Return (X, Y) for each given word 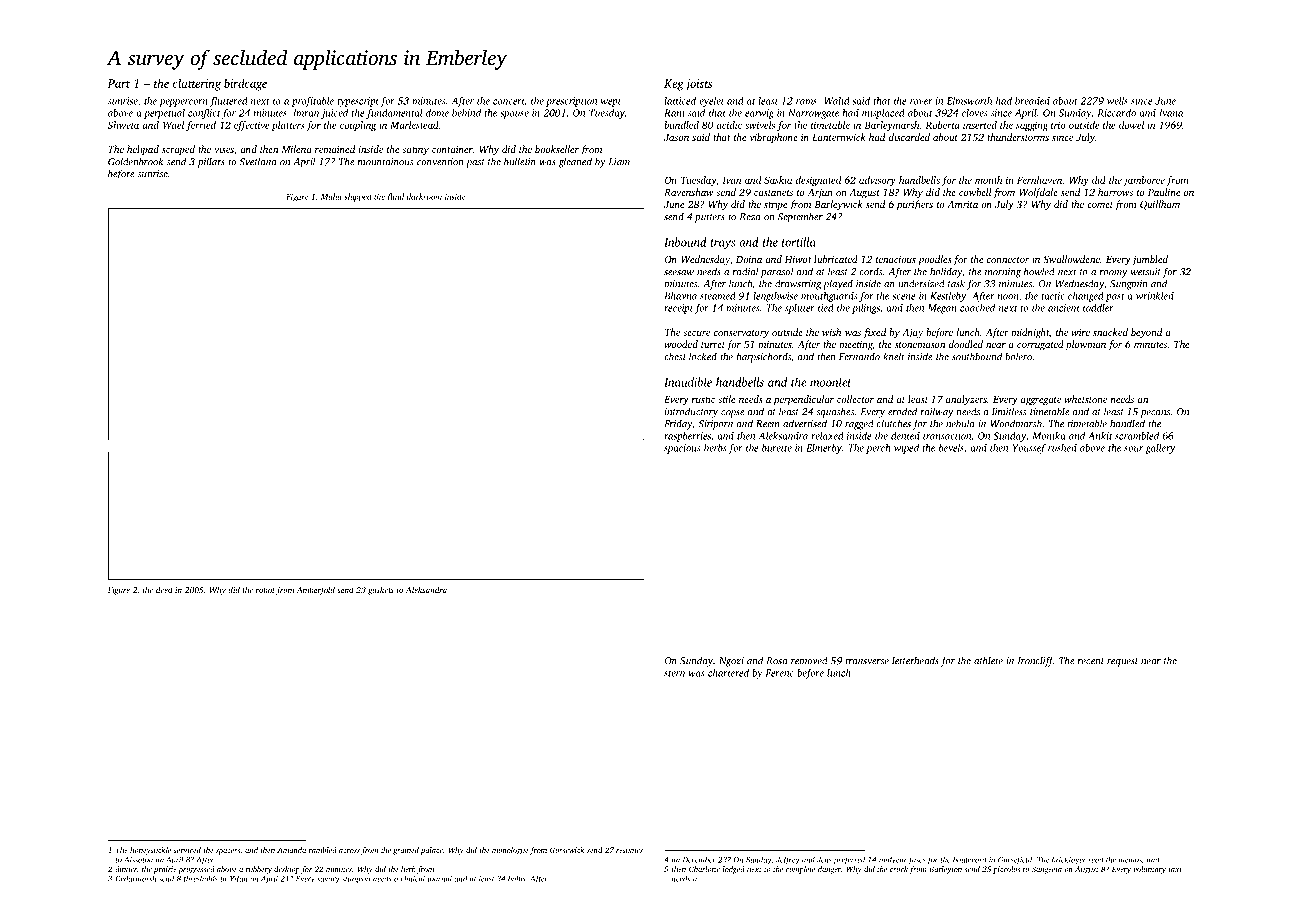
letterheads (915, 660)
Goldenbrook (136, 161)
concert (509, 102)
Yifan (239, 879)
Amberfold (316, 590)
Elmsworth (969, 101)
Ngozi (731, 662)
